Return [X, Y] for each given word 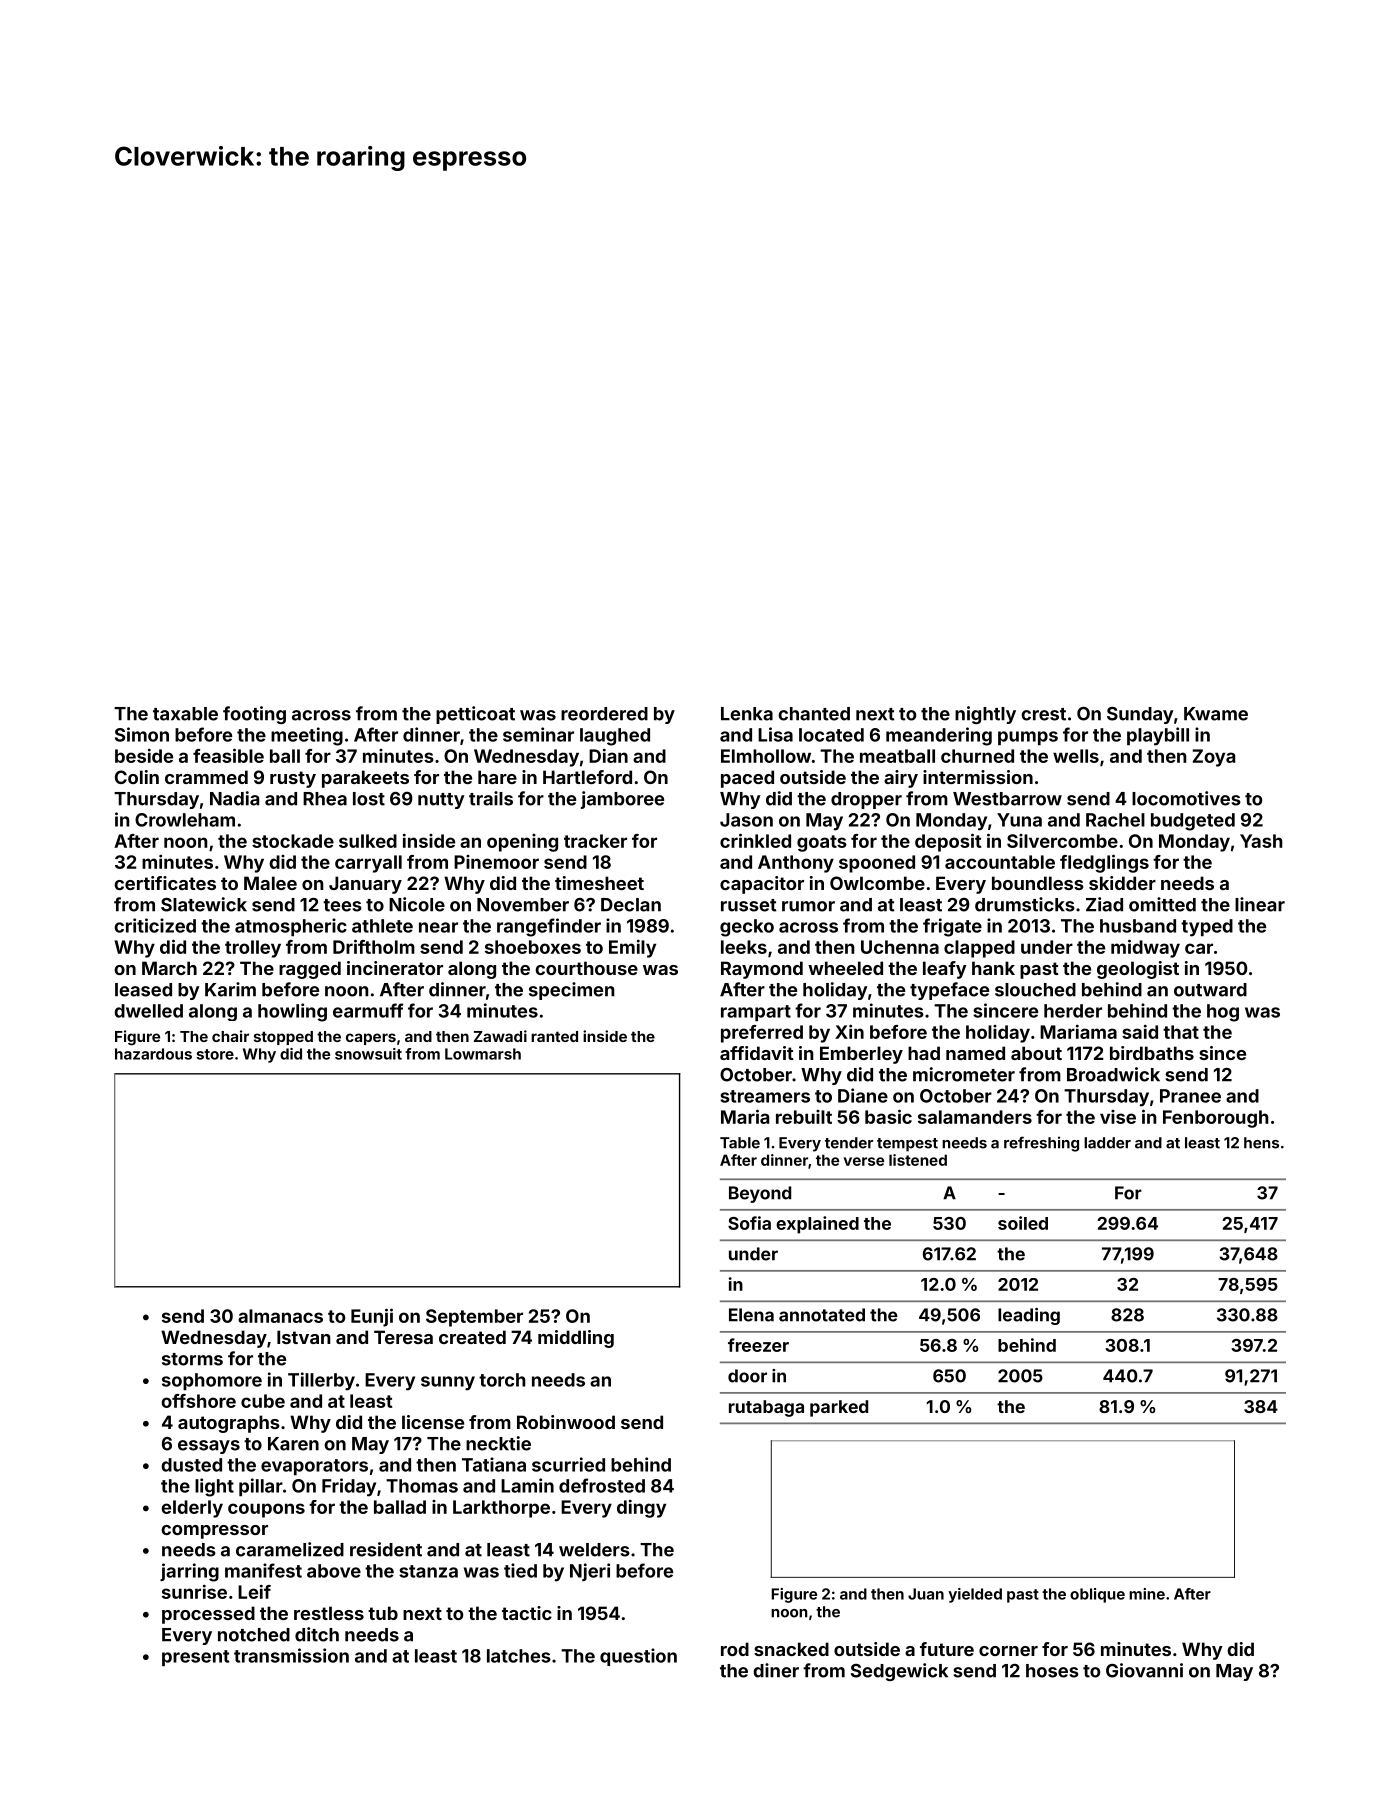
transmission [291, 1655]
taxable [185, 714]
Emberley [861, 1055]
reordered [604, 714]
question [638, 1657]
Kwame [1216, 714]
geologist [1138, 970]
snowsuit [368, 1054]
